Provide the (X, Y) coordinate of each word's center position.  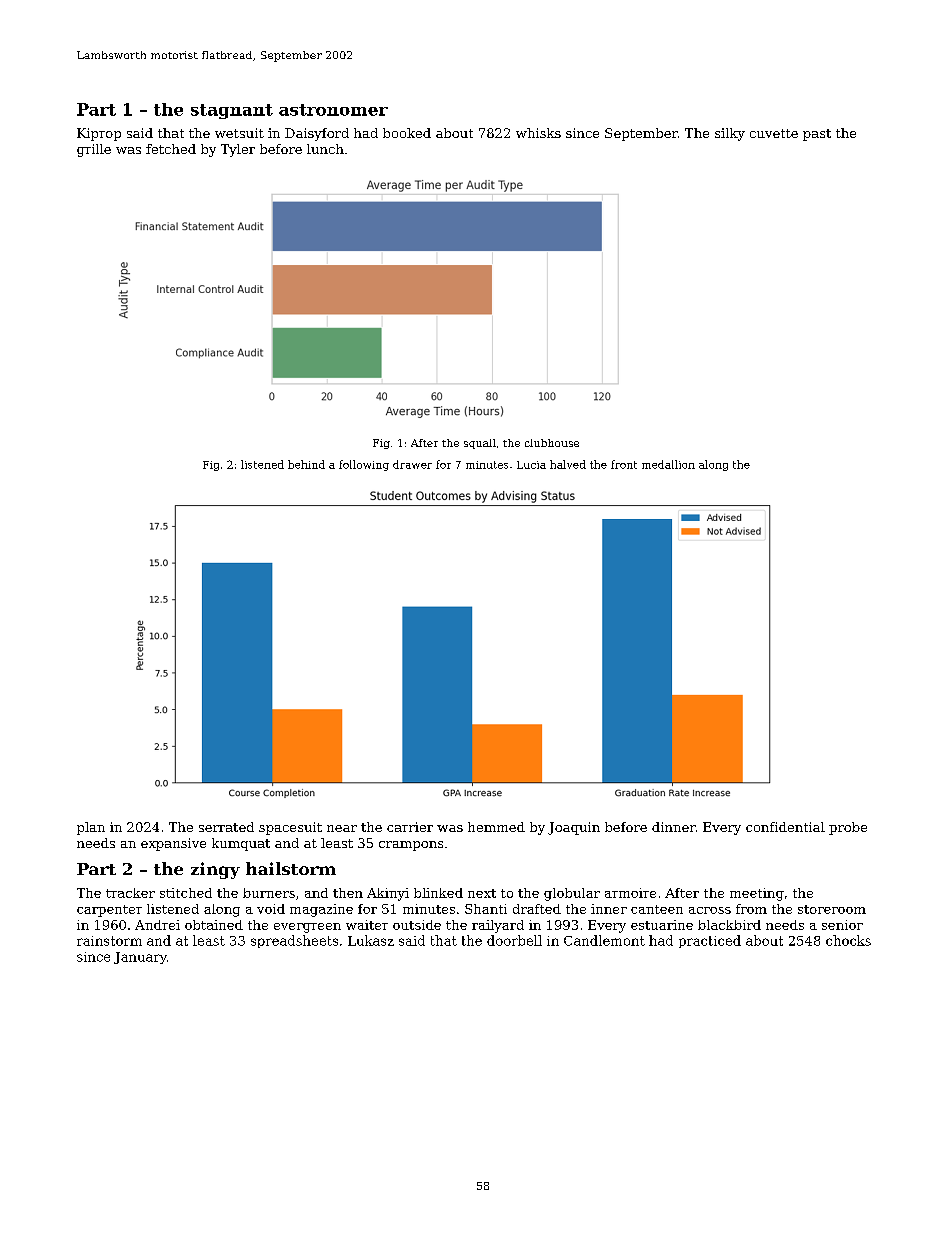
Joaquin (574, 828)
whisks (538, 133)
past (817, 135)
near (342, 828)
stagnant (232, 111)
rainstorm (109, 941)
